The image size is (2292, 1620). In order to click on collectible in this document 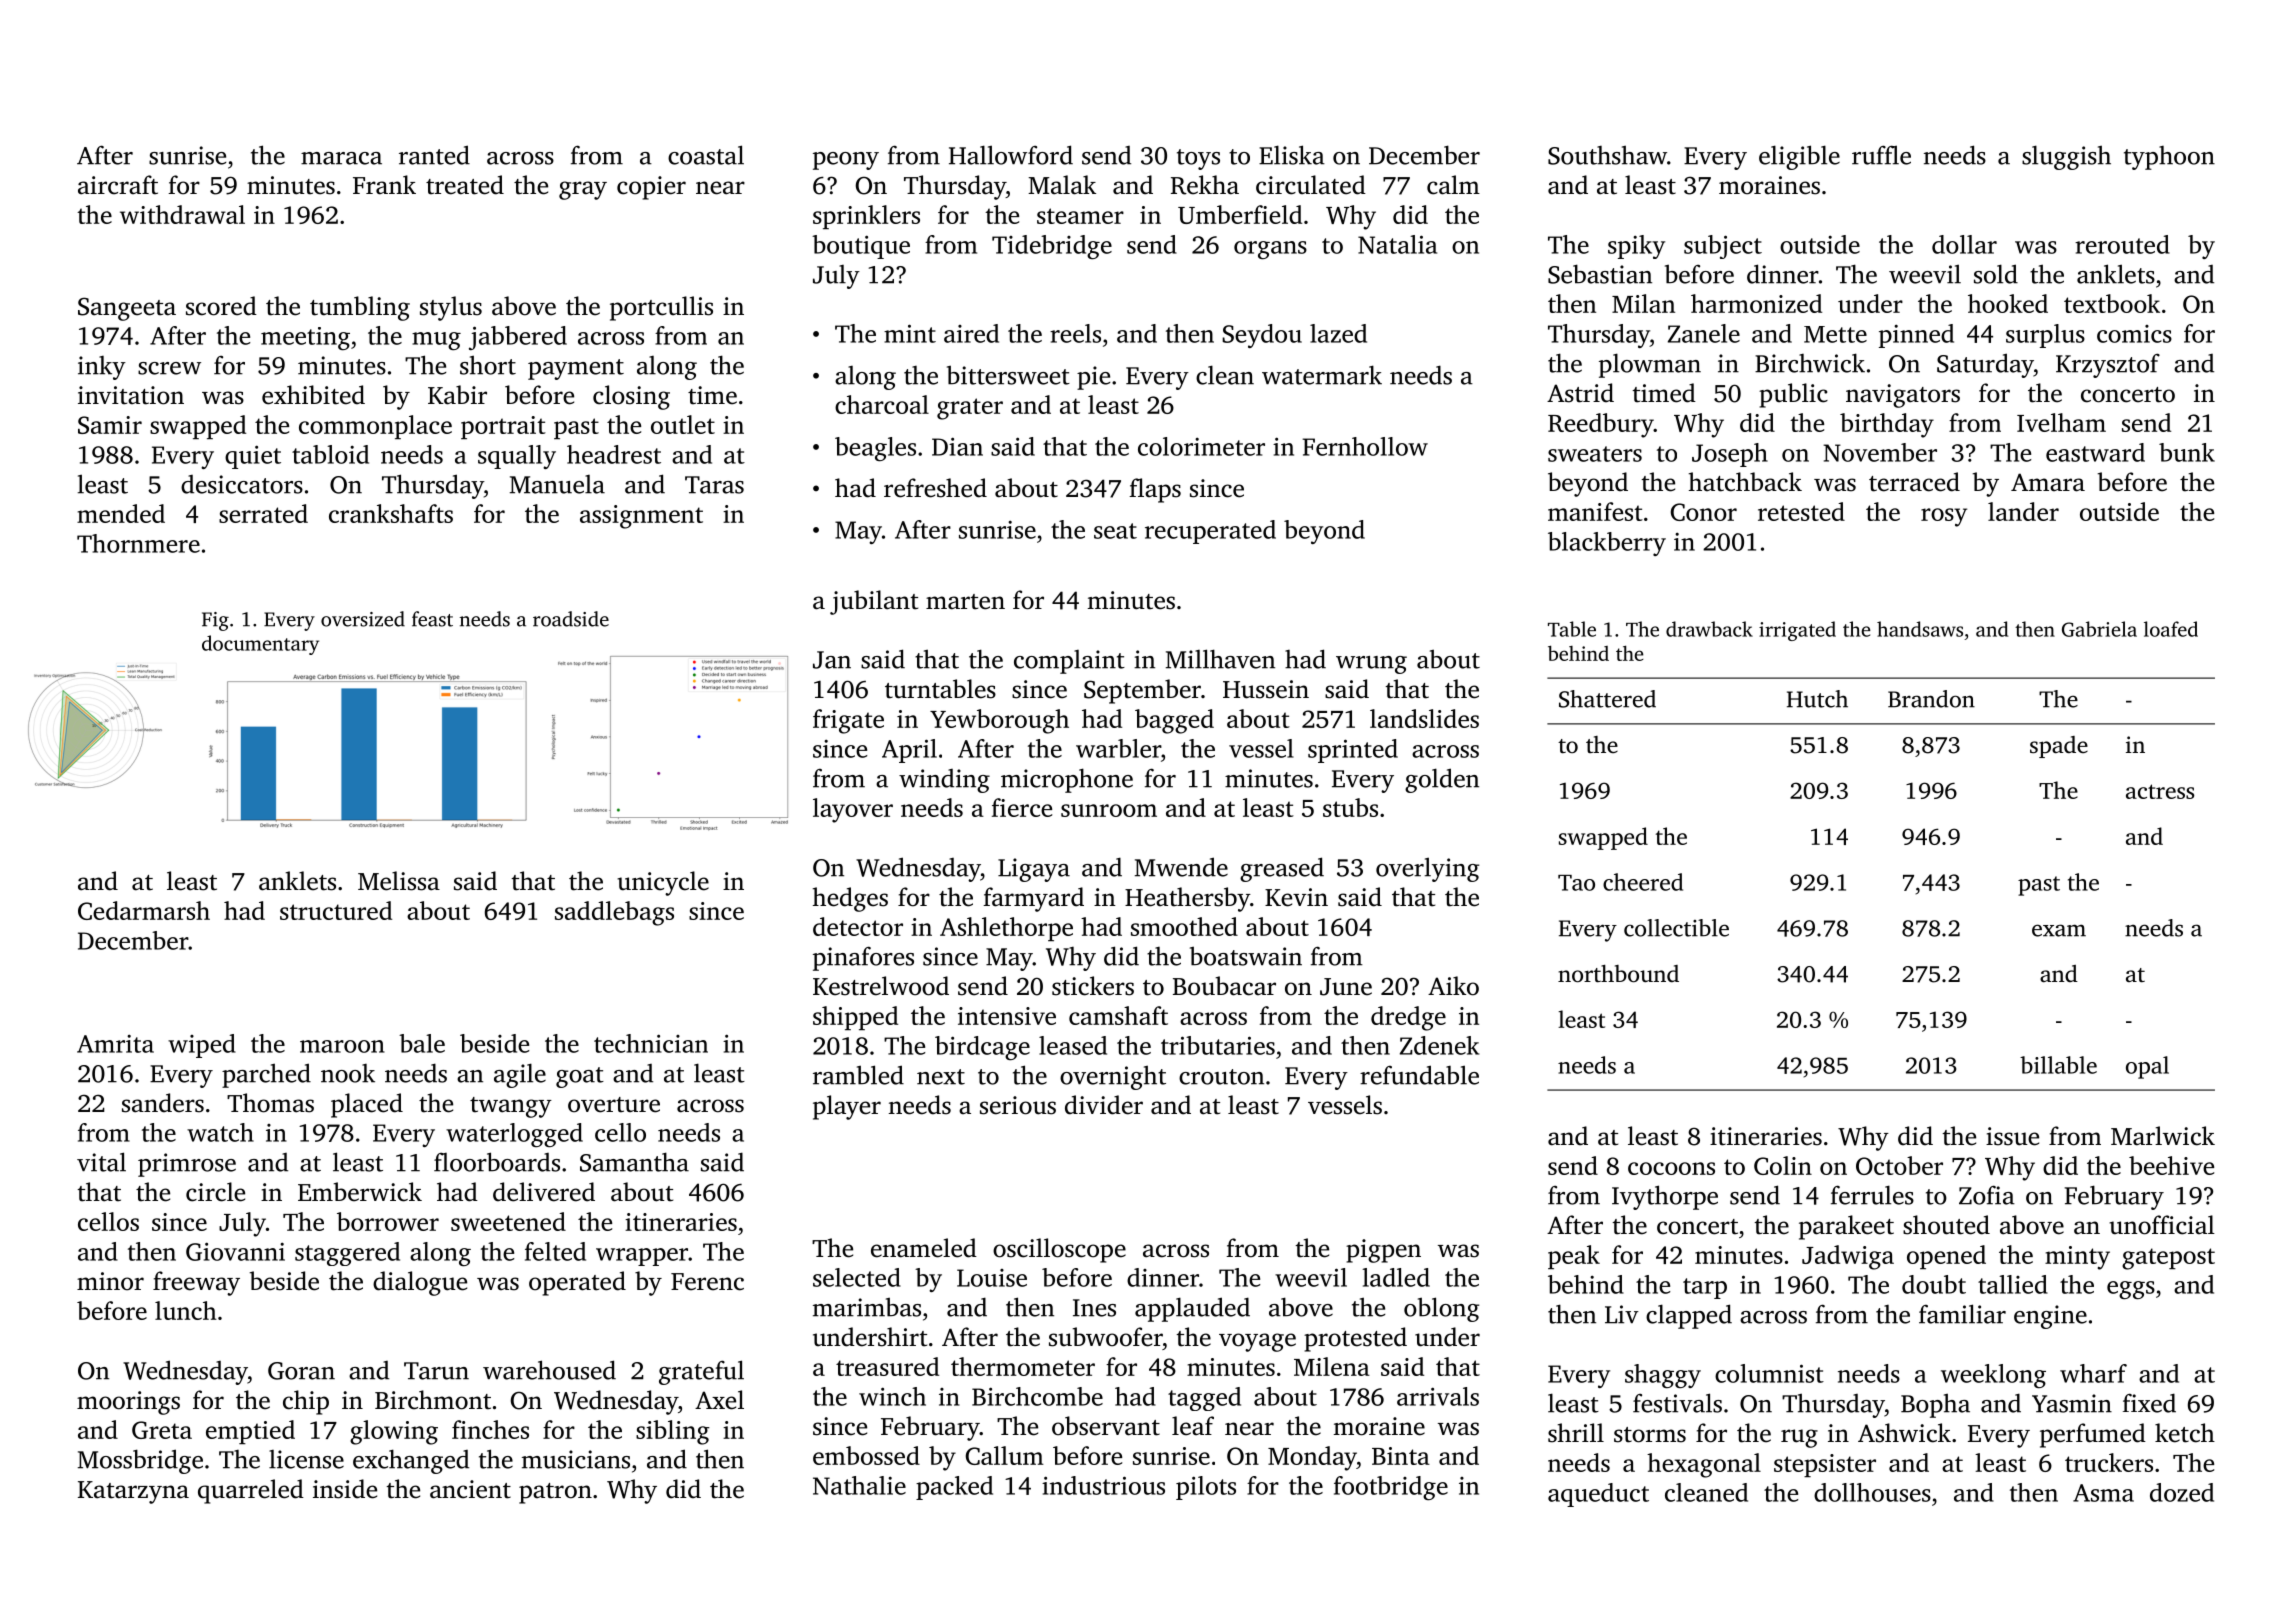, I will do `click(1676, 928)`.
